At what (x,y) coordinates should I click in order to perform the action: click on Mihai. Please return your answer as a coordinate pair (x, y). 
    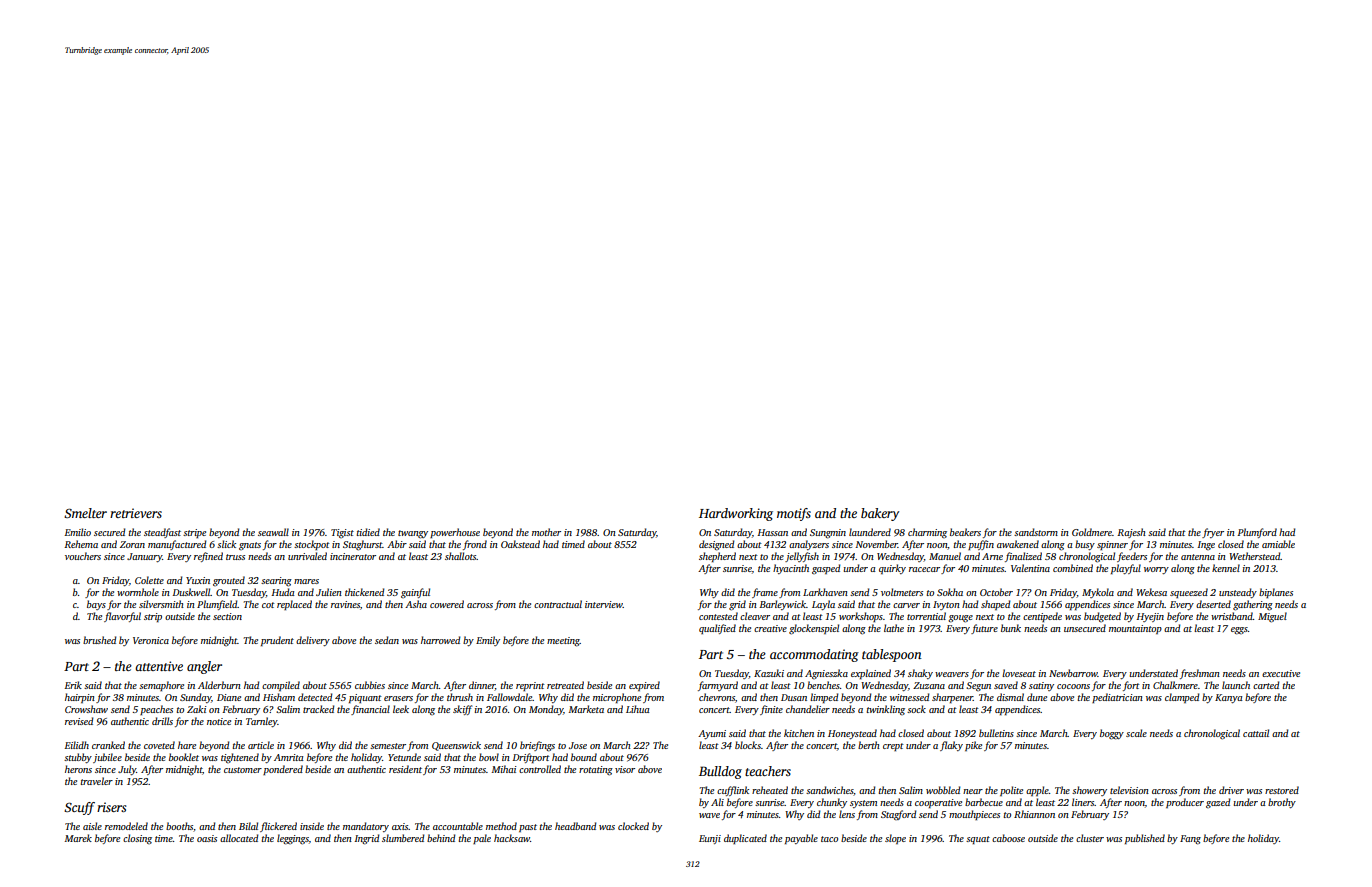
    Looking at the image, I should click on (504, 769).
